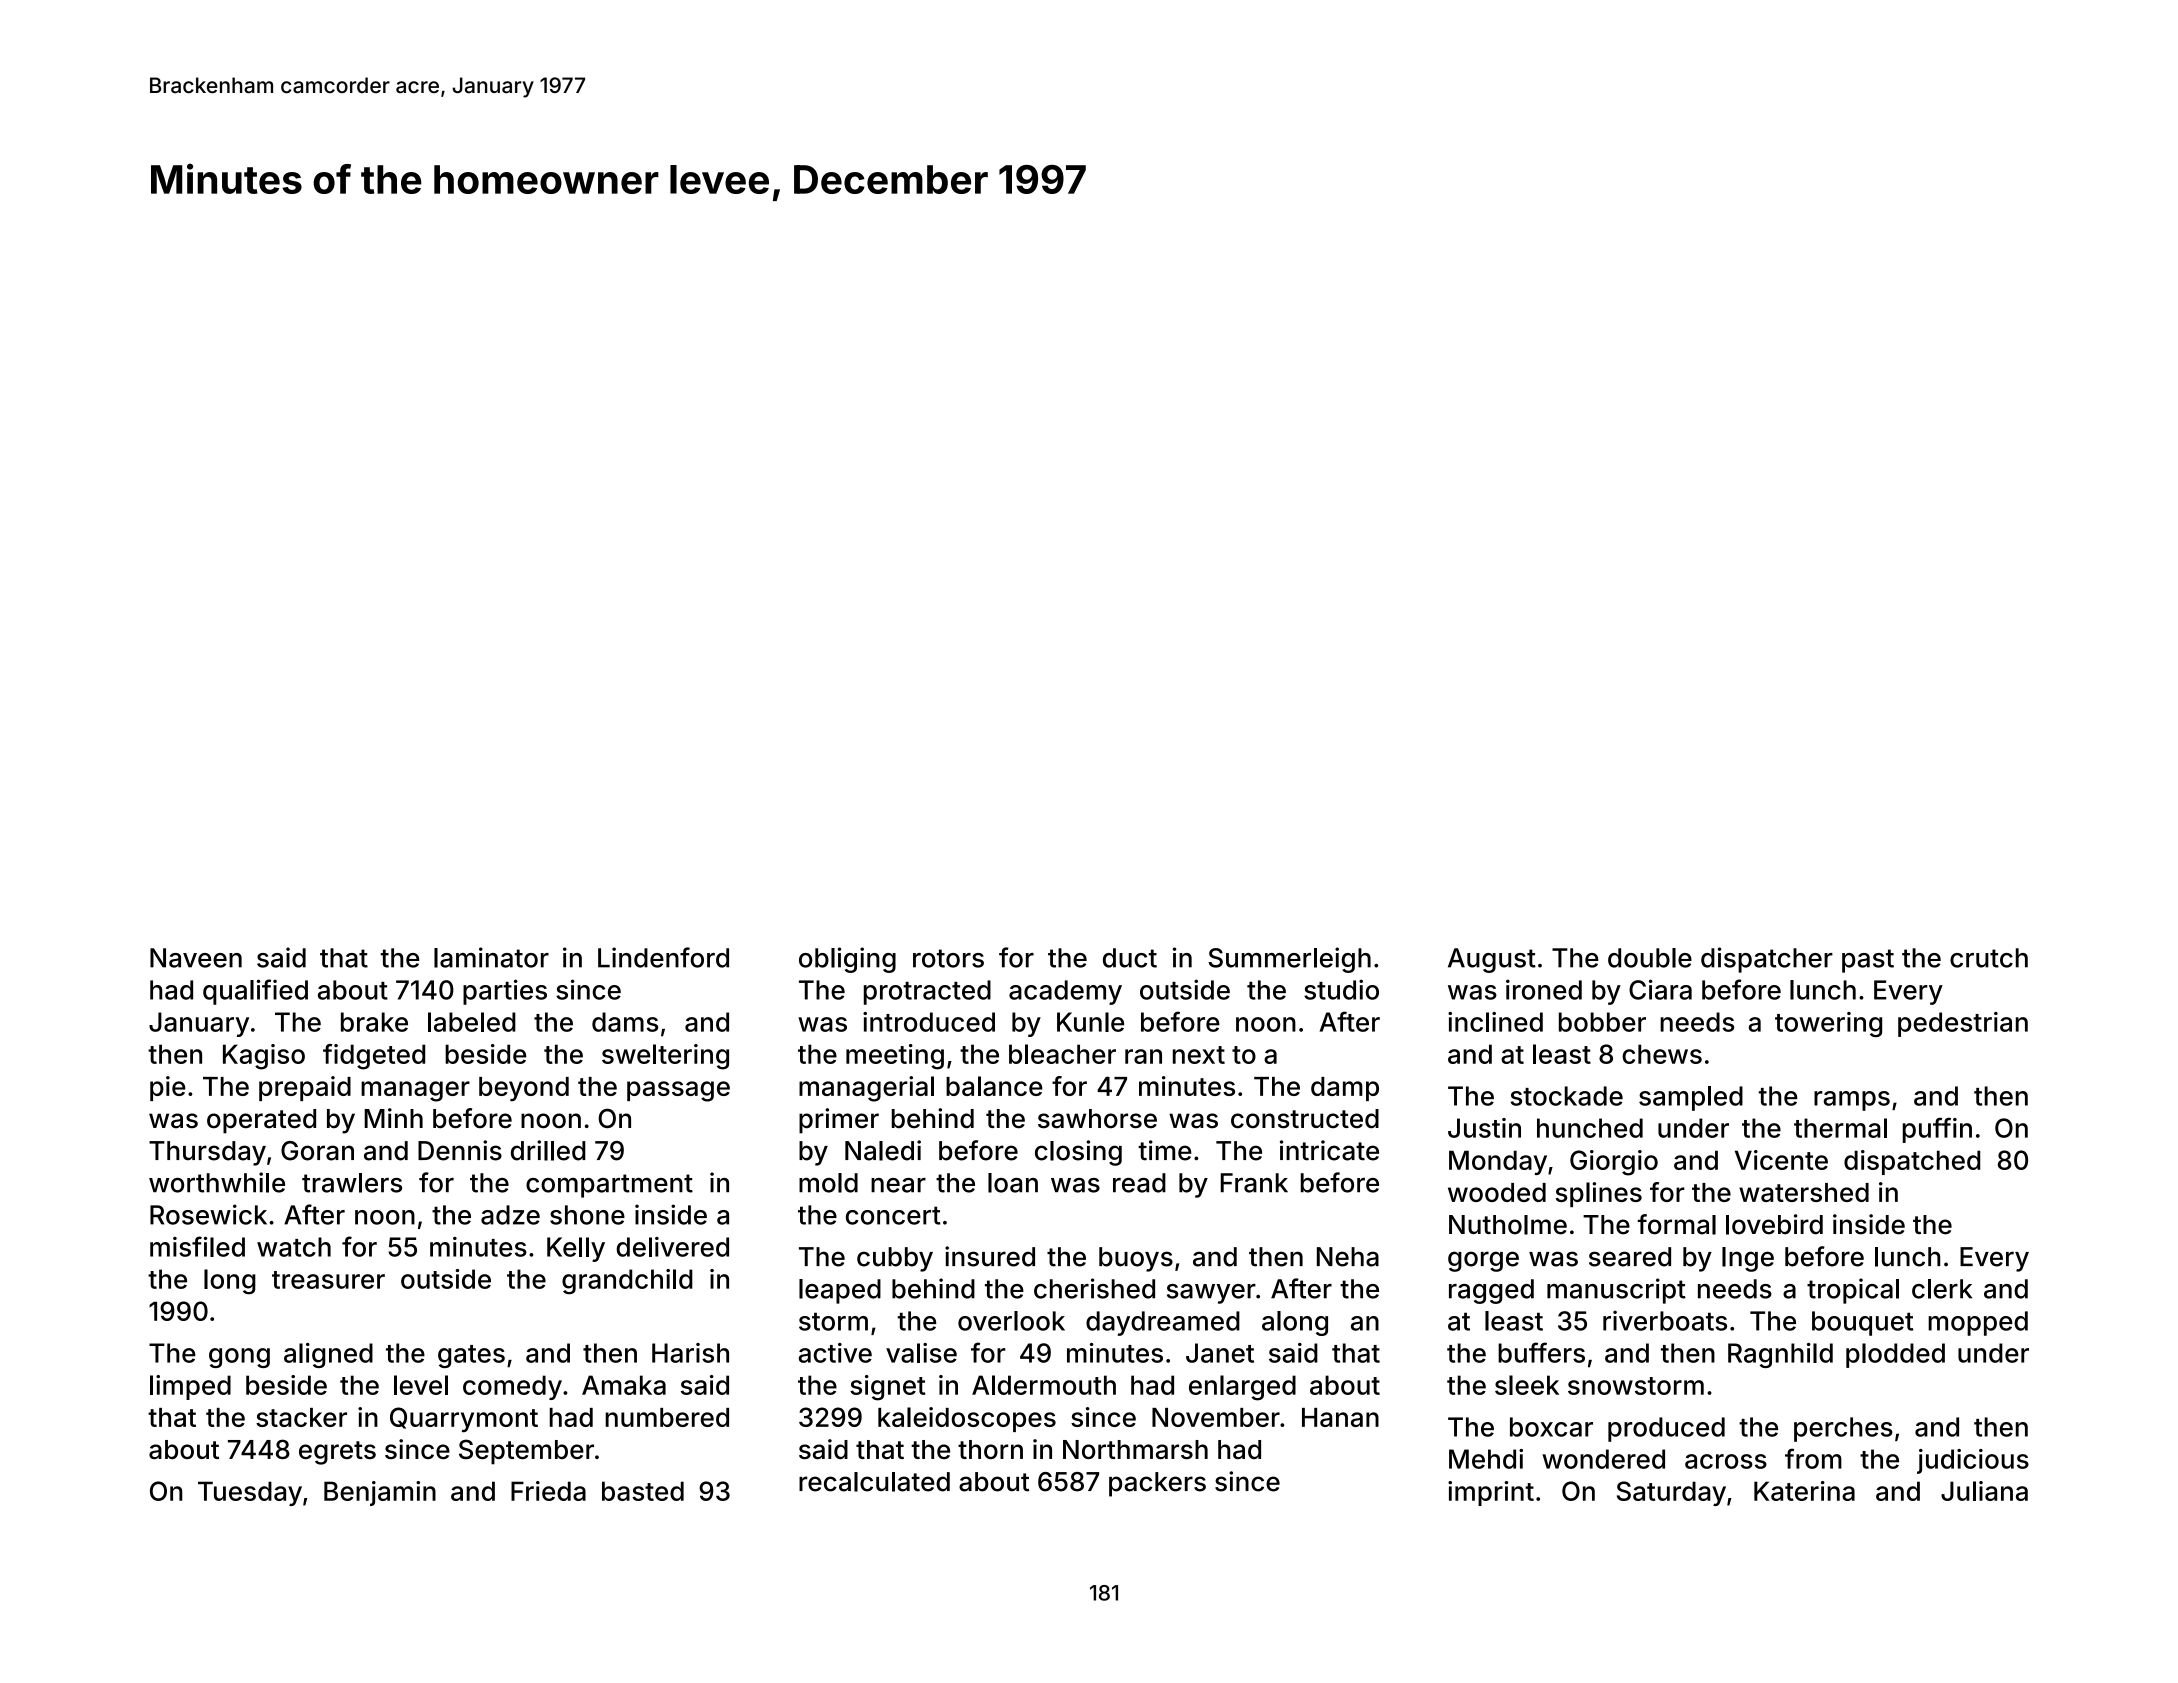 This screenshot has width=2178, height=1683. I want to click on gorge, so click(1483, 1261).
